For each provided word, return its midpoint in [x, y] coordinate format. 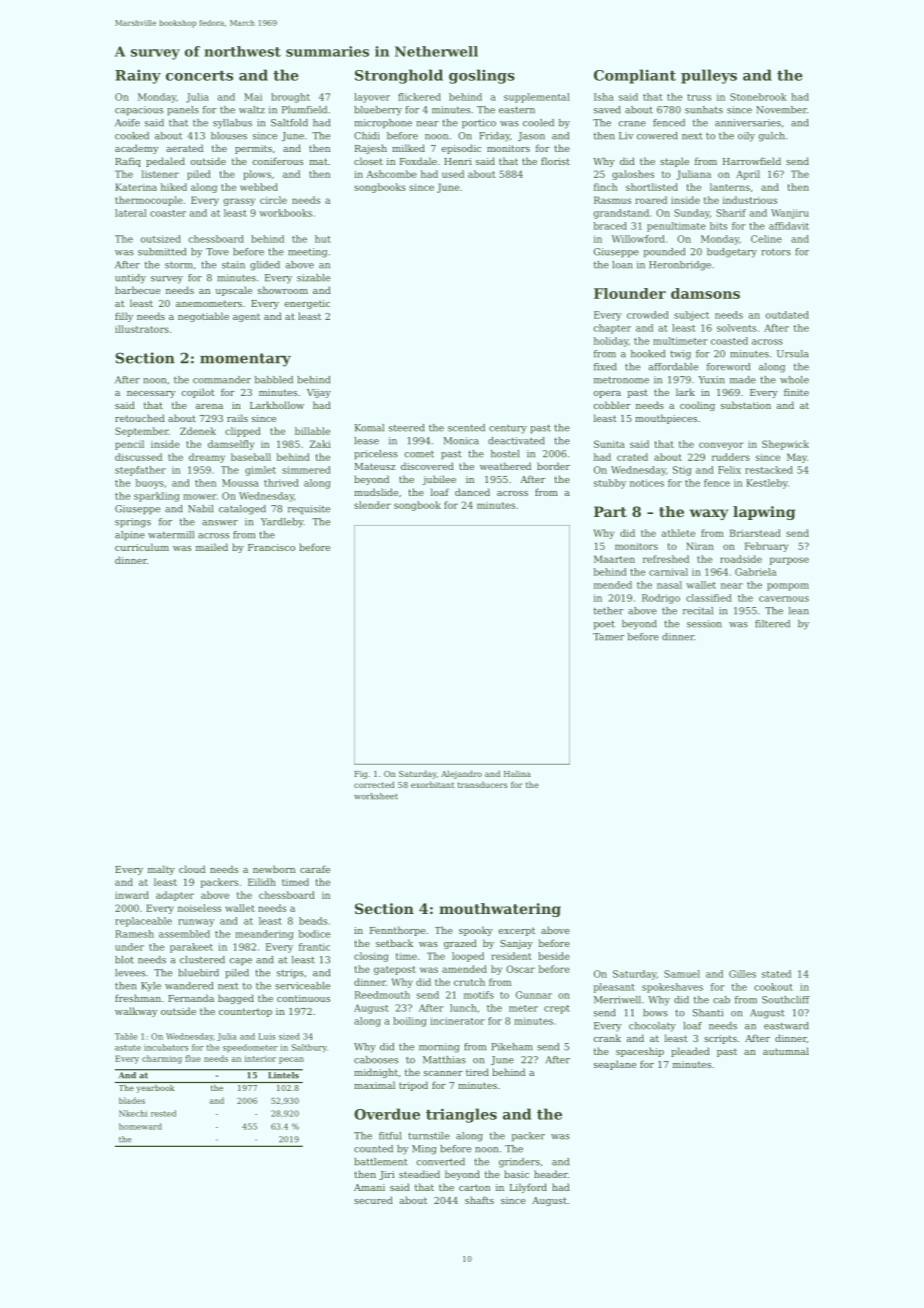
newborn [274, 869]
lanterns [730, 187]
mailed [212, 547]
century [508, 429]
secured [373, 1200]
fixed [605, 367]
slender [372, 505]
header [551, 1174]
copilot [198, 393]
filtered [772, 624]
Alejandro [461, 774]
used [453, 174]
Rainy [138, 77]
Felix [729, 470]
